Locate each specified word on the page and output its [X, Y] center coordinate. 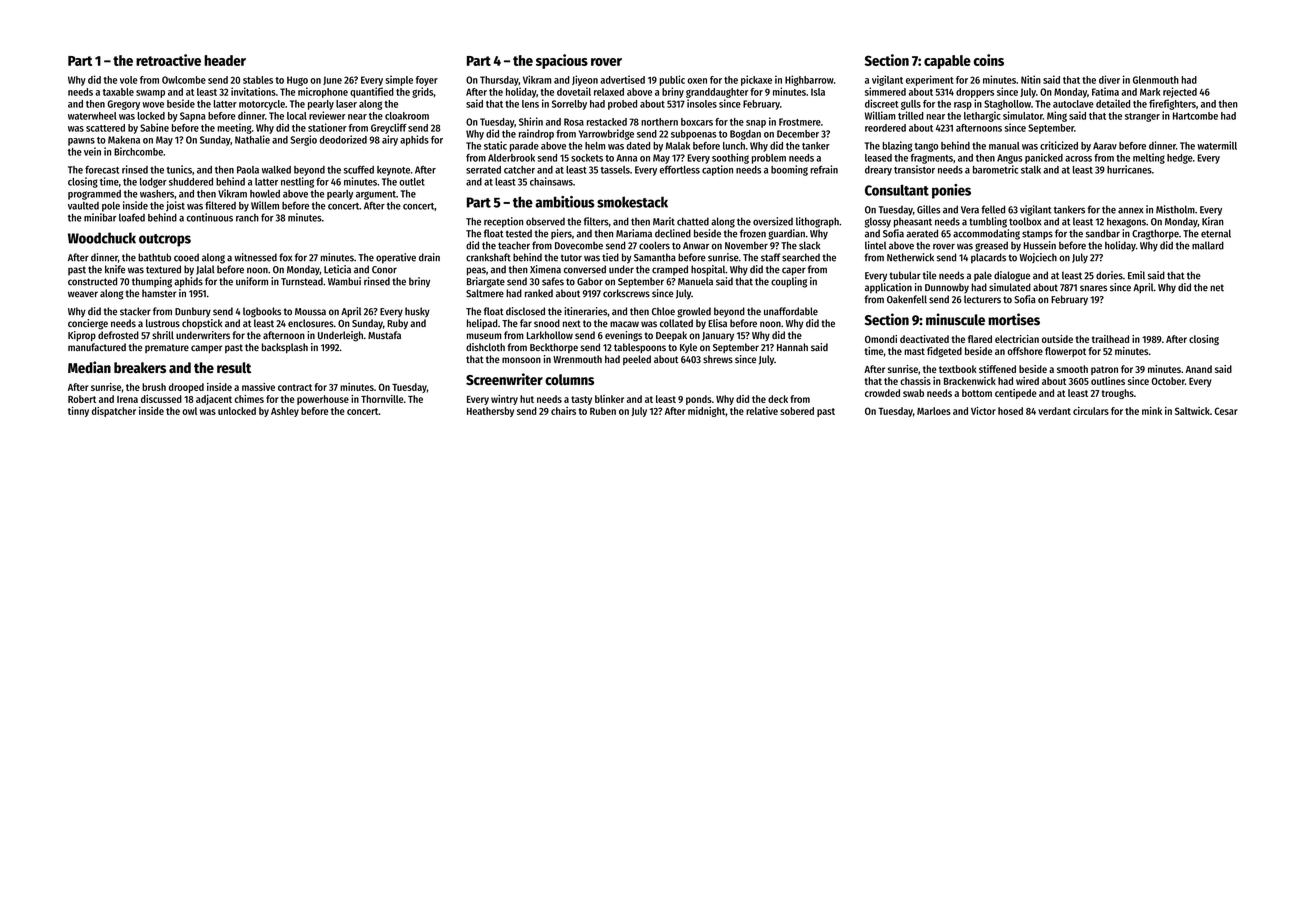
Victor [983, 411]
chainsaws [551, 181]
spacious [562, 61]
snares [1093, 288]
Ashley [285, 412]
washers [157, 194]
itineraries [585, 311]
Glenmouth [1156, 80]
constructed [92, 281]
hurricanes [1129, 169]
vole [129, 80]
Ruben [603, 411]
